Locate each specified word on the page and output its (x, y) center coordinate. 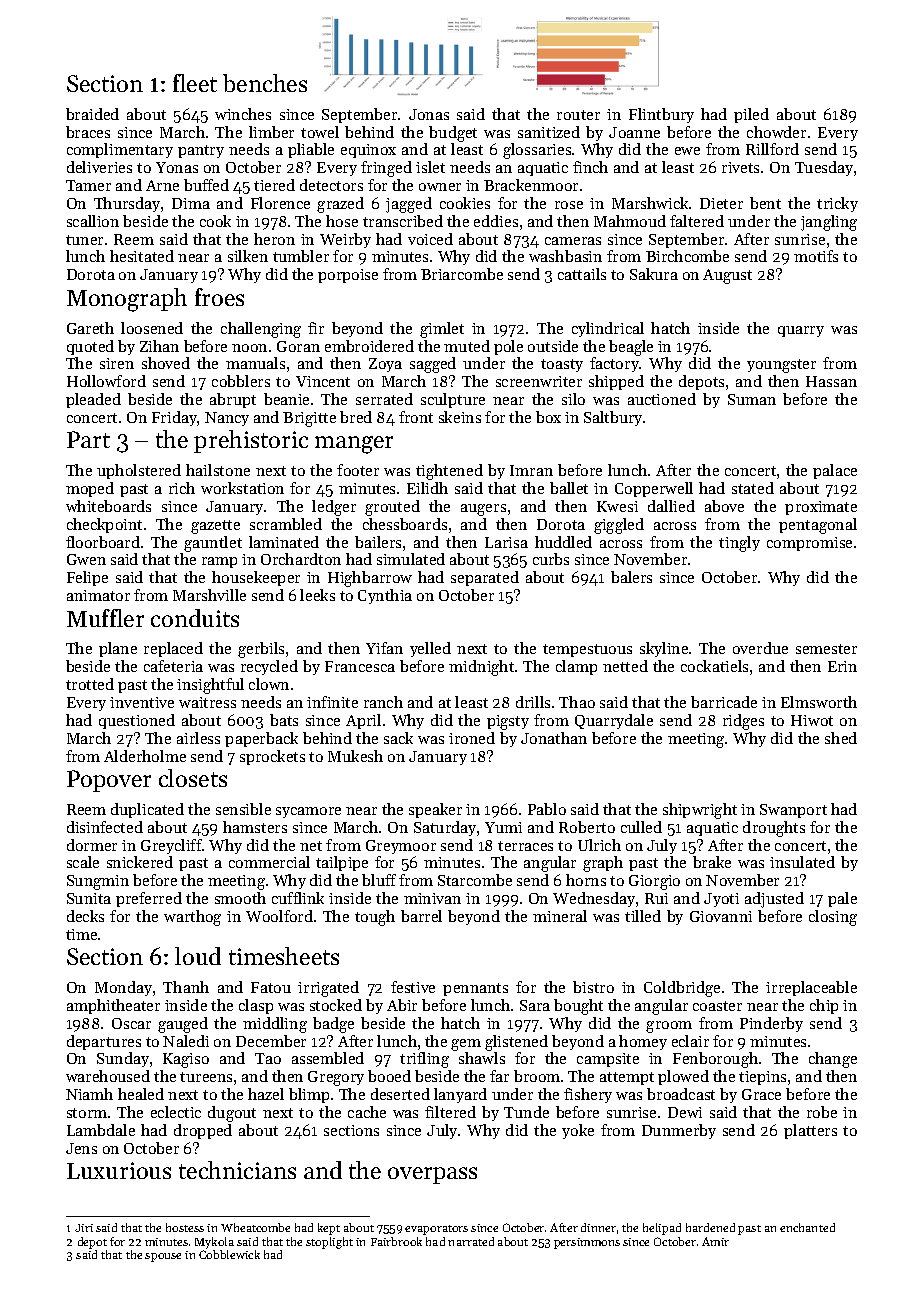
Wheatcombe (255, 1227)
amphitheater (113, 1006)
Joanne (634, 132)
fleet (195, 83)
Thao (577, 702)
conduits (195, 618)
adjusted (774, 900)
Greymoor (401, 847)
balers (631, 577)
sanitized (549, 132)
